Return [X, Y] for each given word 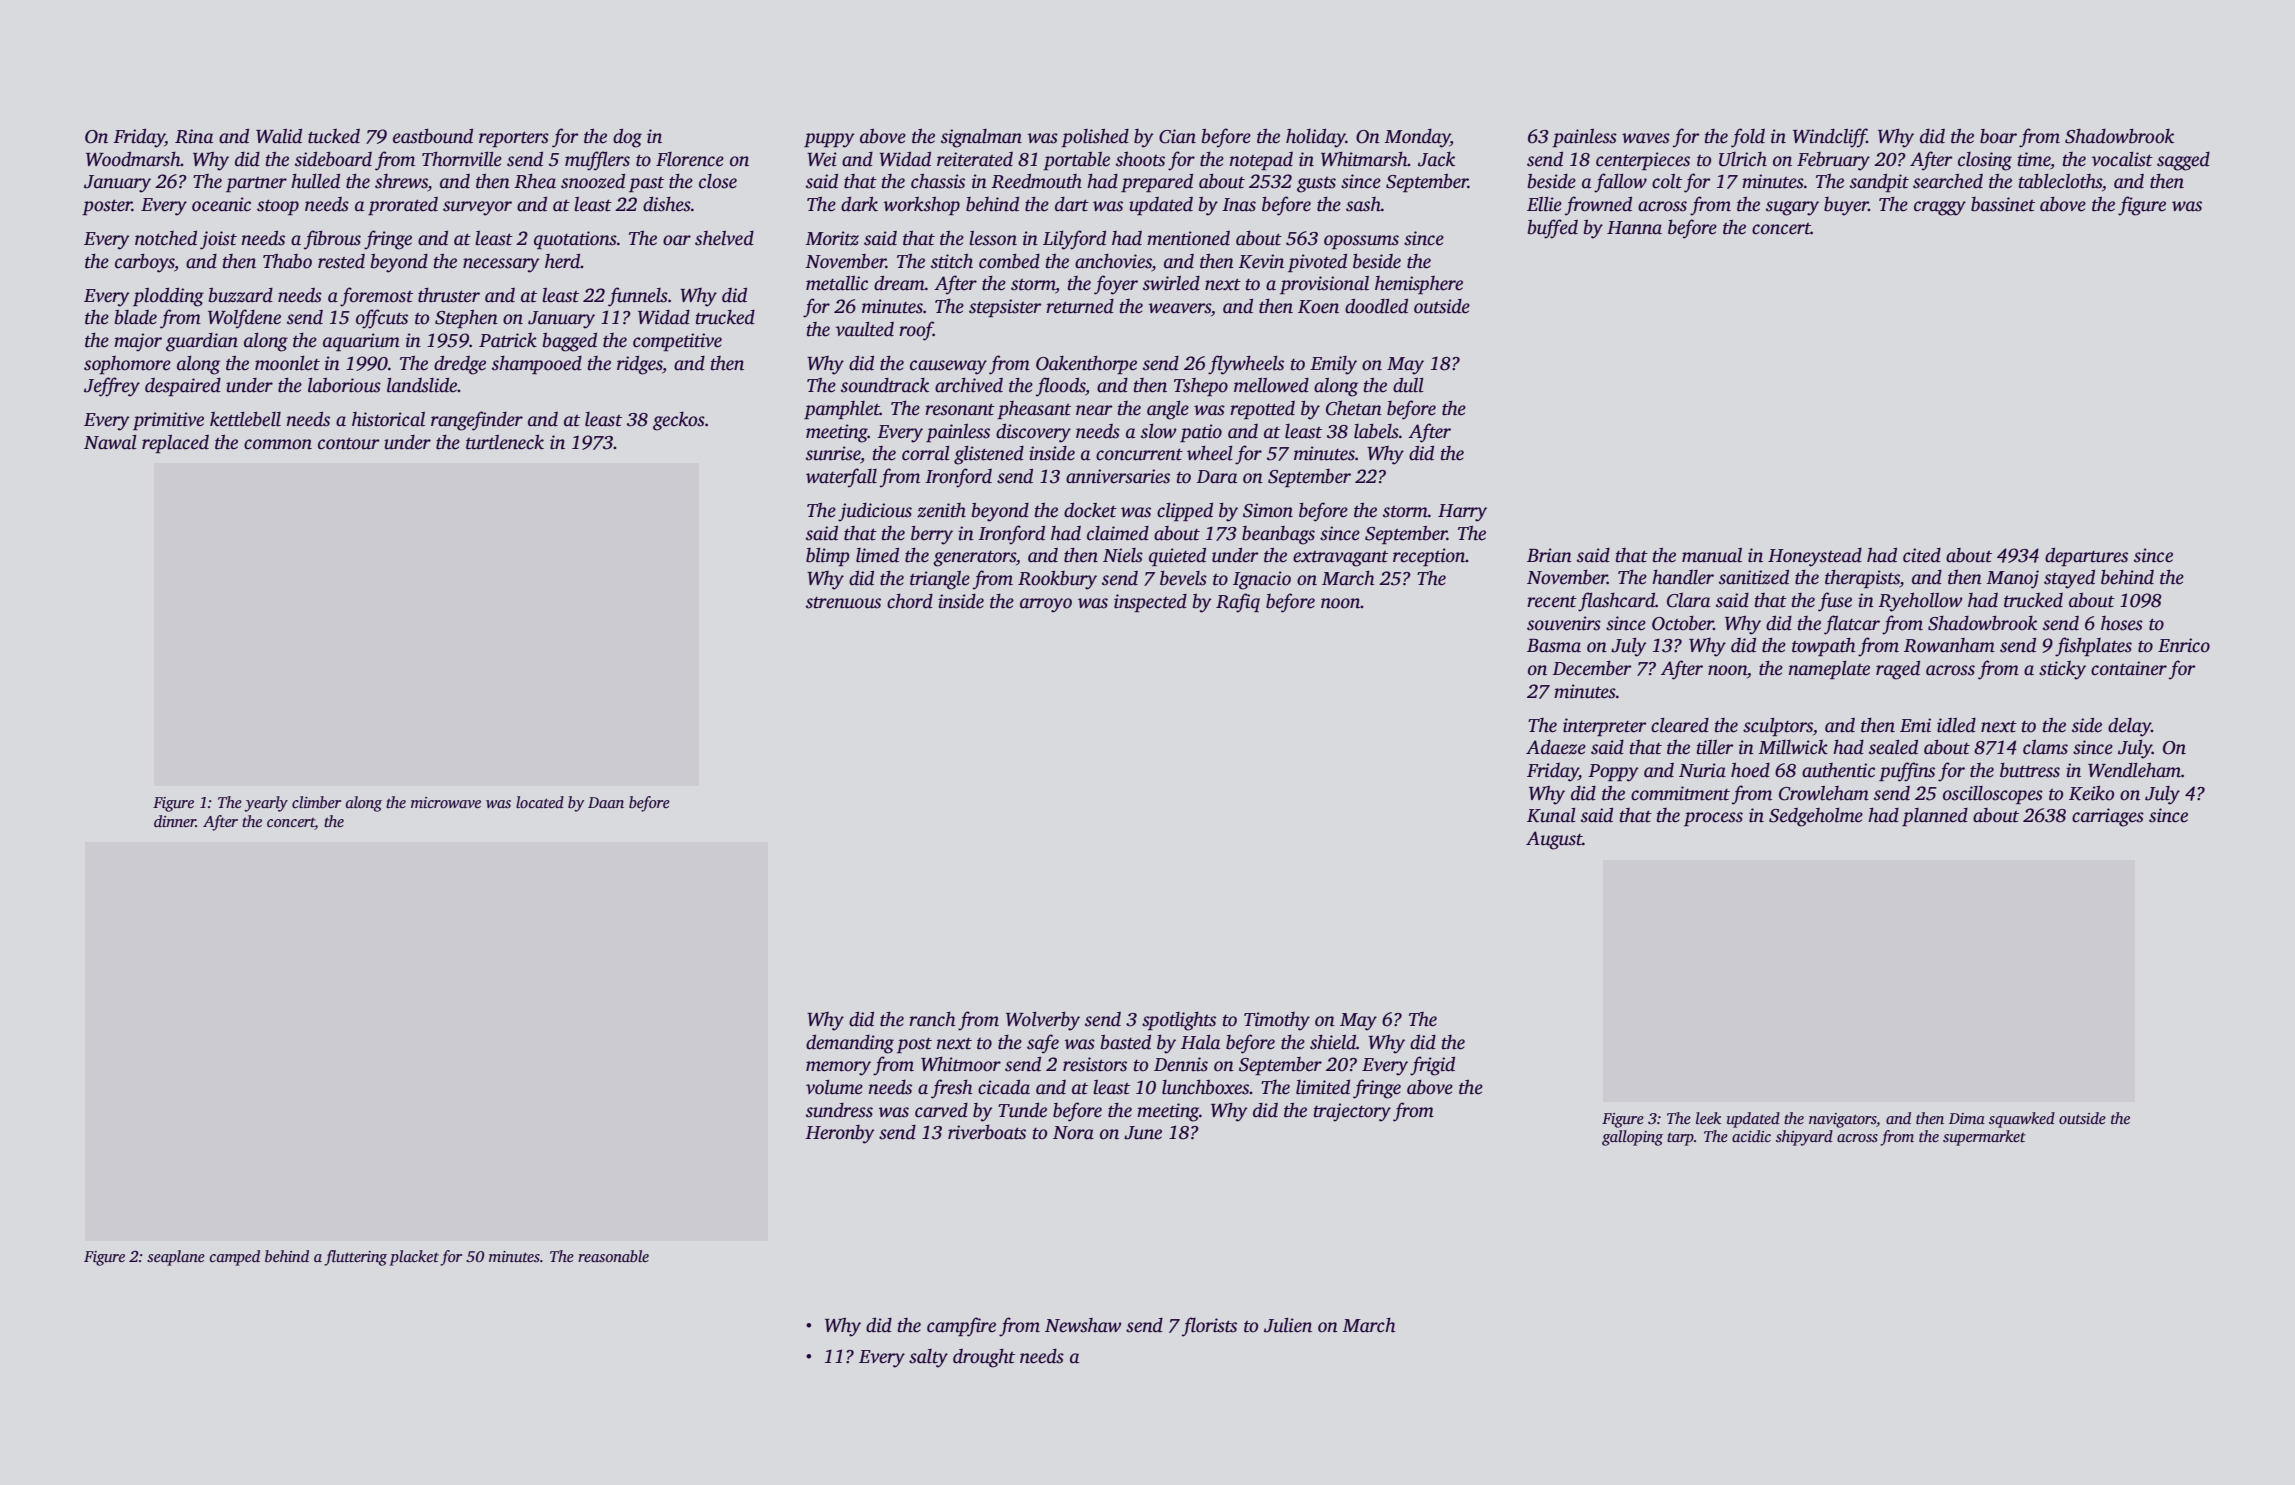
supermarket [1984, 1138]
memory [838, 1068]
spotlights [1179, 1021]
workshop [922, 205]
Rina [194, 136]
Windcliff [1830, 138]
